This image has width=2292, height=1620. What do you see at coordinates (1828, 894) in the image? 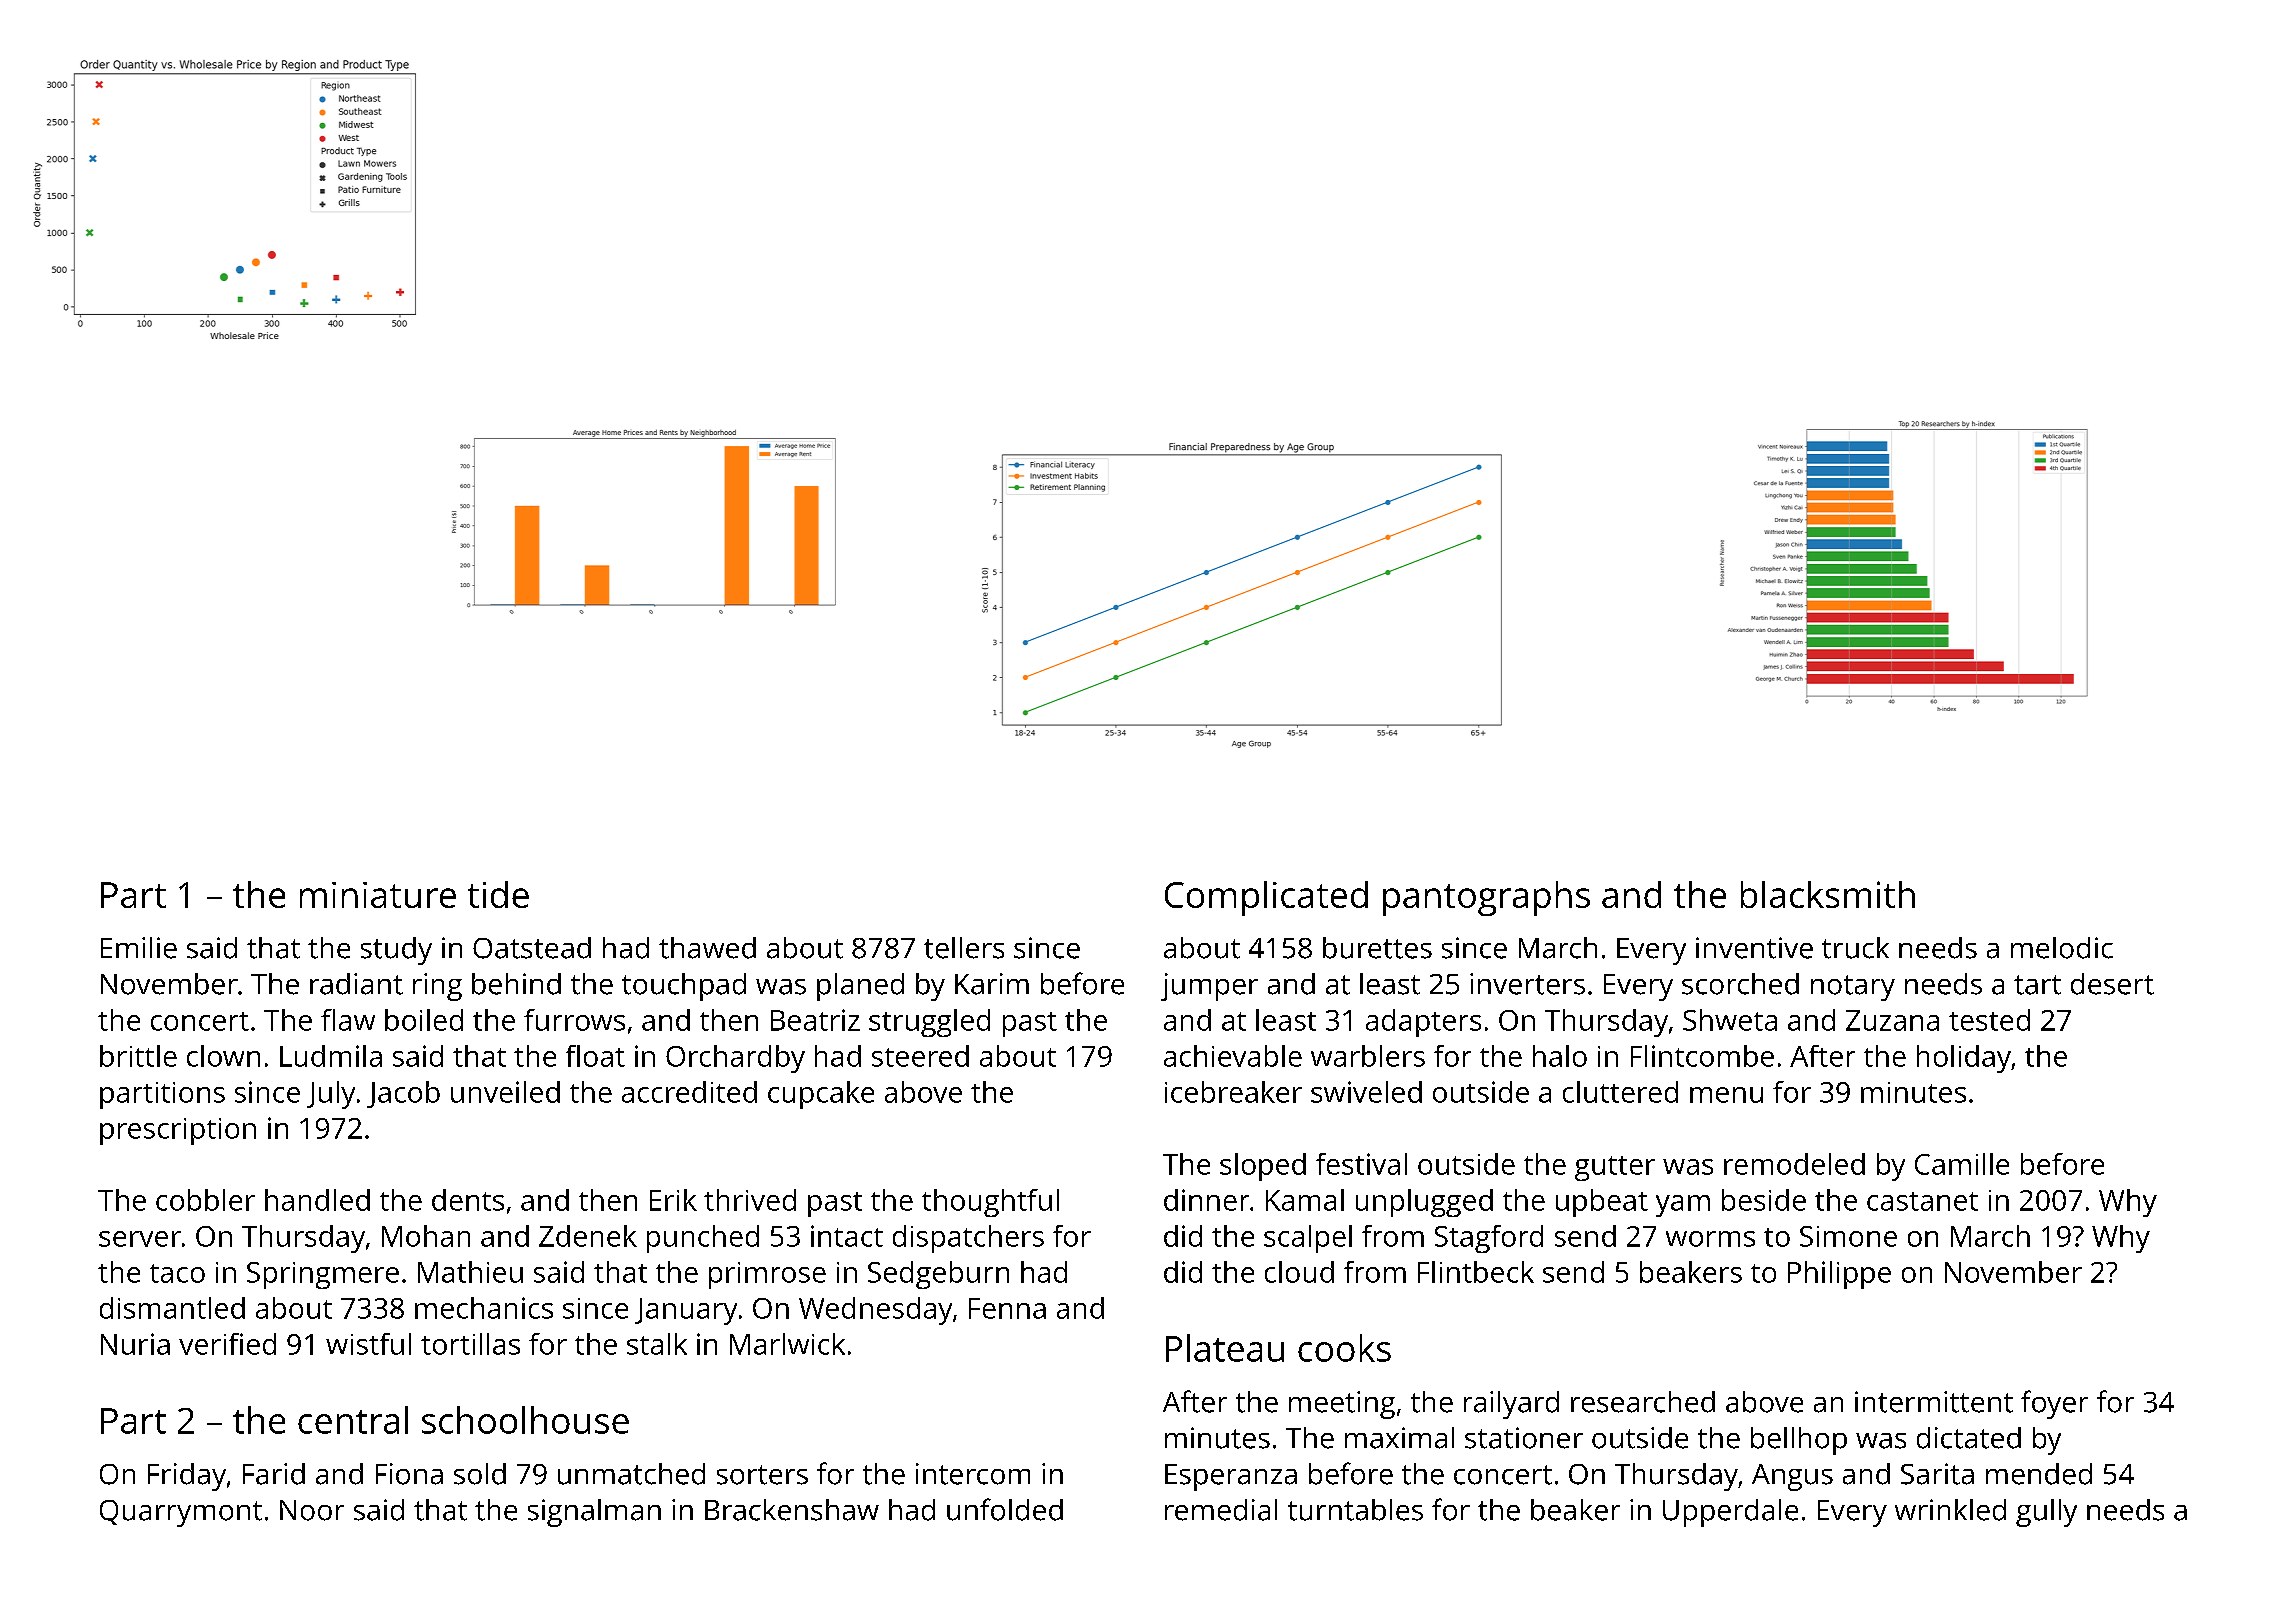
I see `blacksmith` at bounding box center [1828, 894].
